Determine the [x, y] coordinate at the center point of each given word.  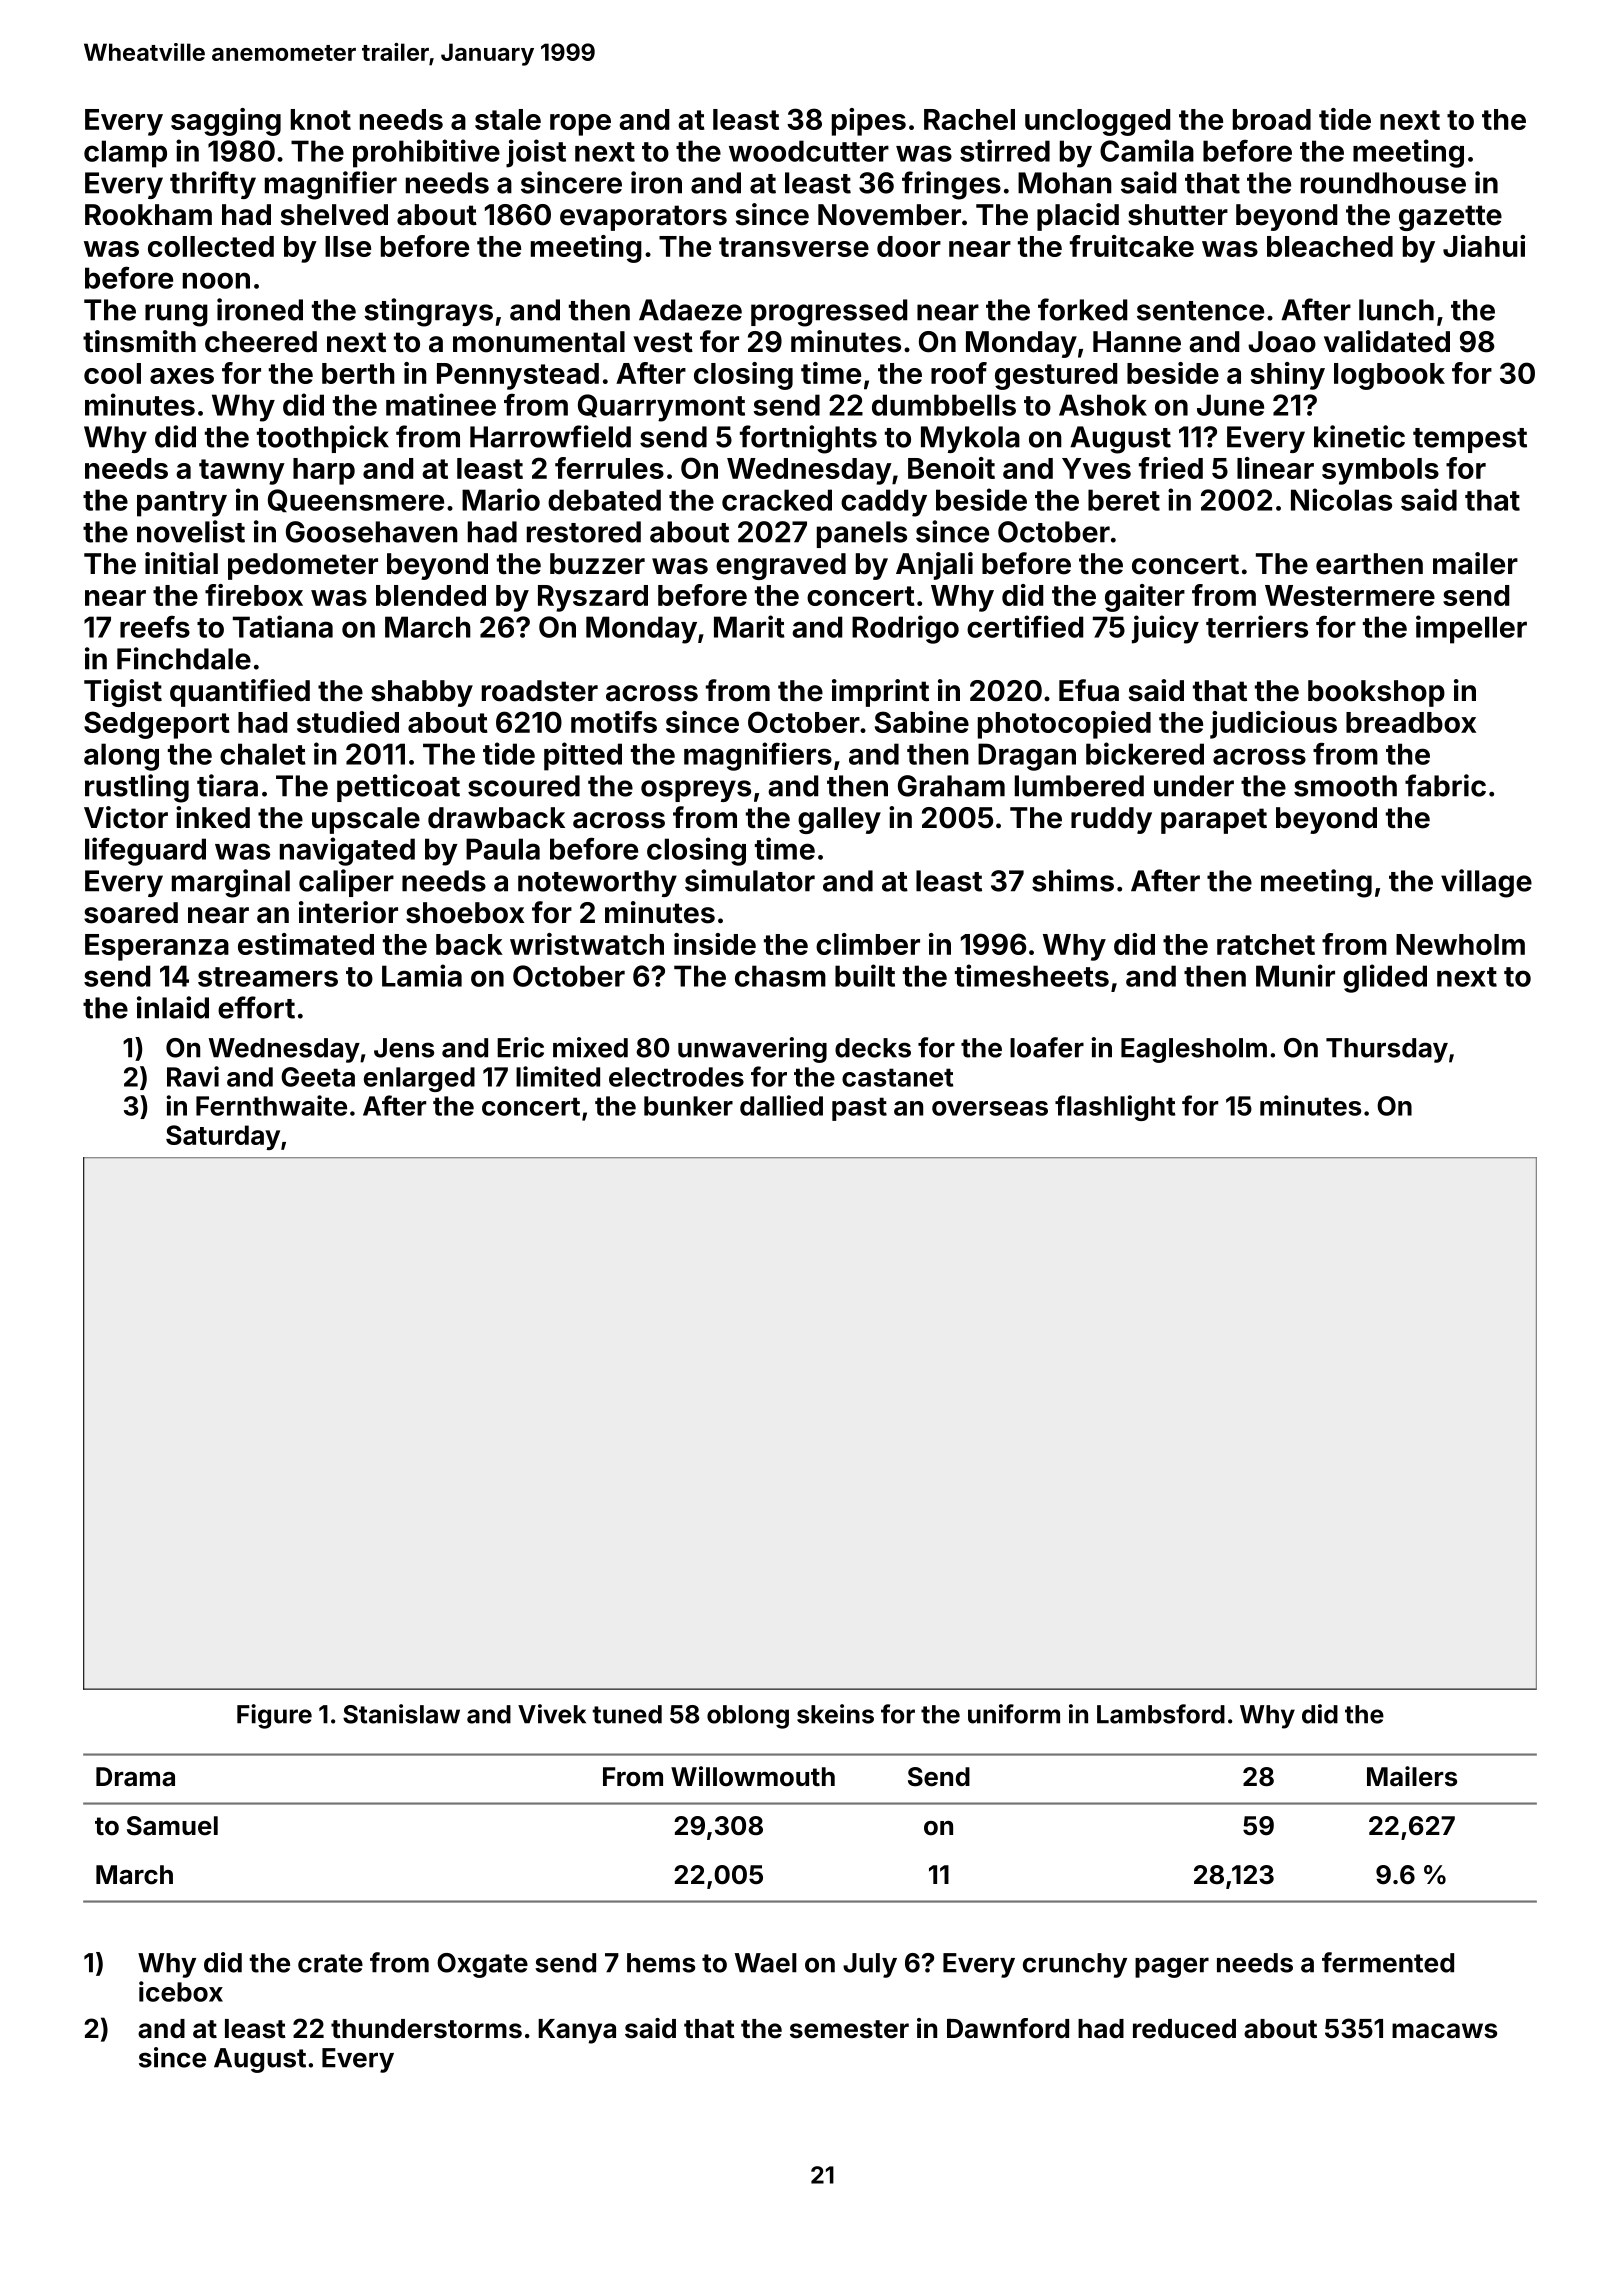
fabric [1445, 785]
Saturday [223, 1137]
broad [1272, 119]
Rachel [969, 119]
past [859, 1109]
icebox [181, 1991]
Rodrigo [905, 629]
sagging [226, 122]
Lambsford [1161, 1714]
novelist [191, 531]
